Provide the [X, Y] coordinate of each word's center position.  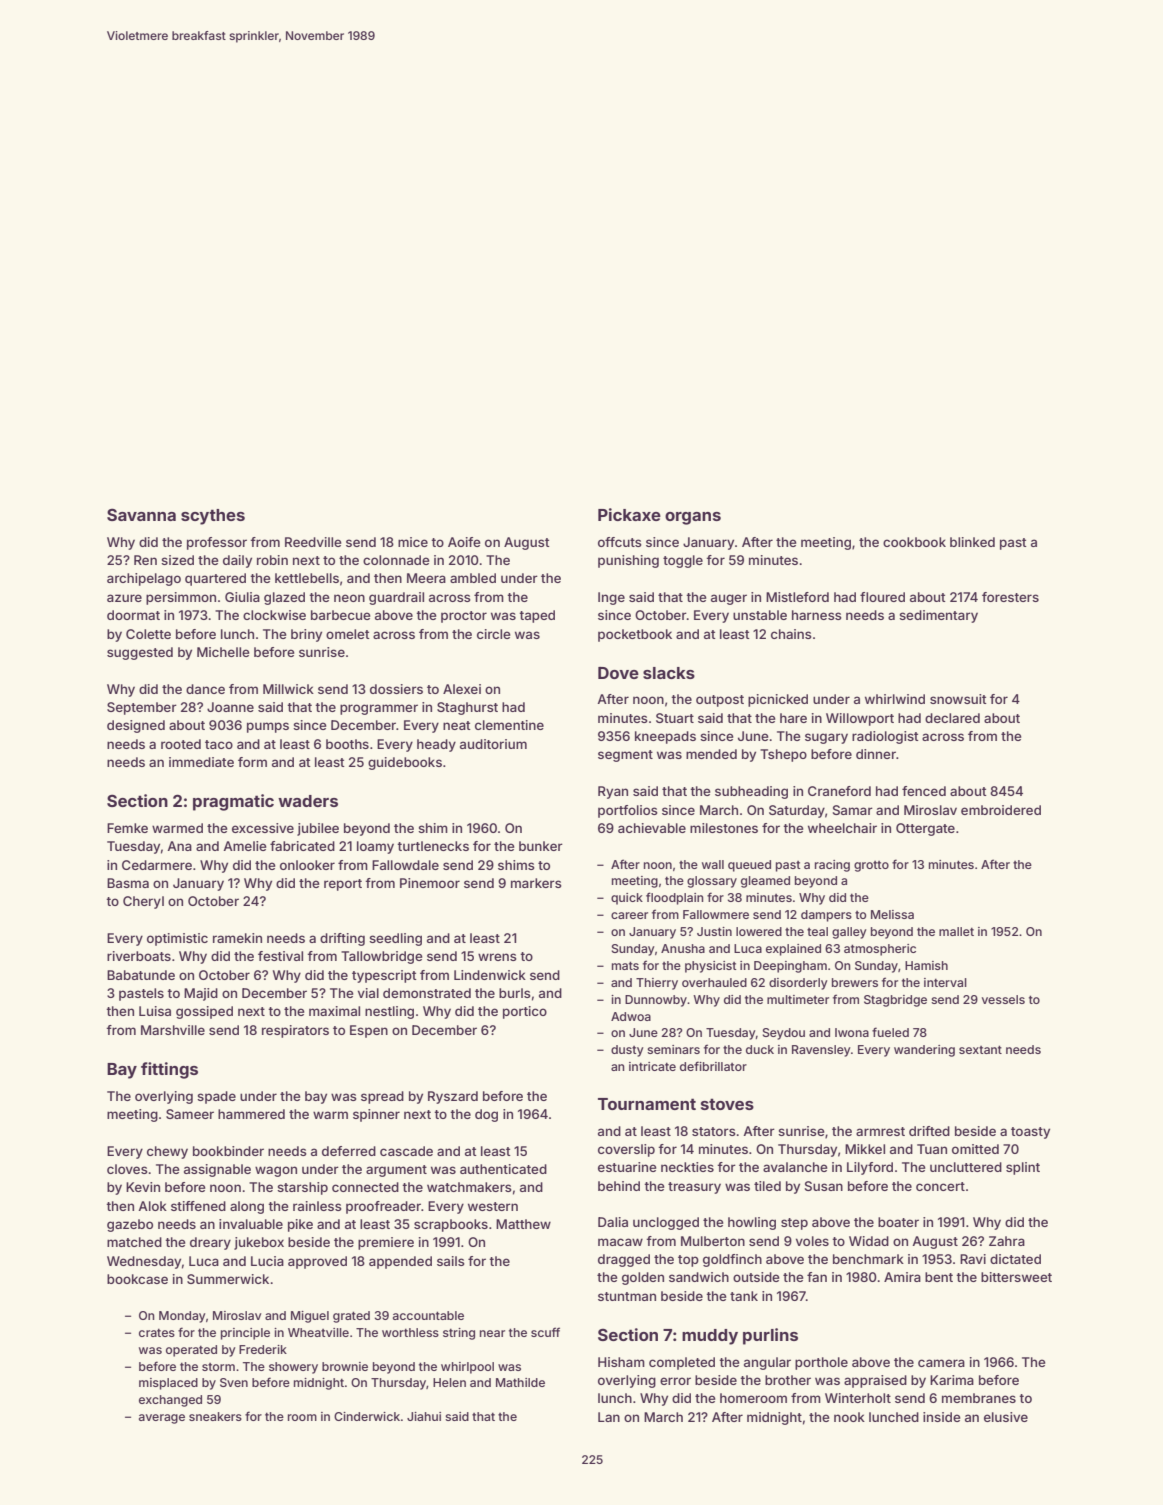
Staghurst [467, 708]
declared [952, 718]
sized [177, 560]
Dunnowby [656, 1001]
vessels [1003, 999]
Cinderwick [367, 1416]
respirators [295, 1031]
